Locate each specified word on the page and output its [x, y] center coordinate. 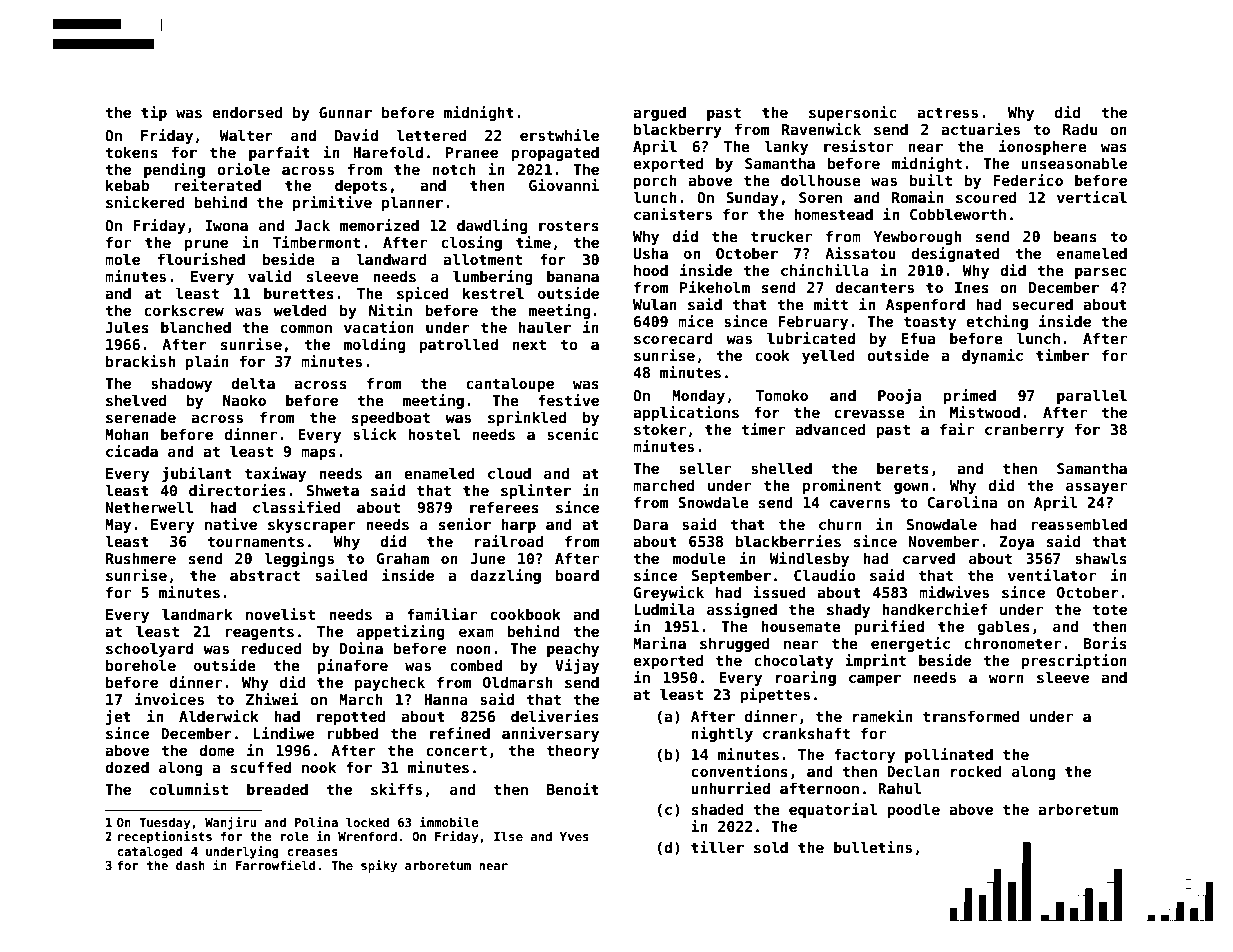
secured [1042, 304]
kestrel [493, 293]
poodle [913, 810]
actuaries [980, 129]
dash [190, 865]
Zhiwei [272, 699]
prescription [1074, 661]
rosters [569, 225]
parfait [279, 153]
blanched [196, 327]
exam [476, 632]
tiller [717, 847]
